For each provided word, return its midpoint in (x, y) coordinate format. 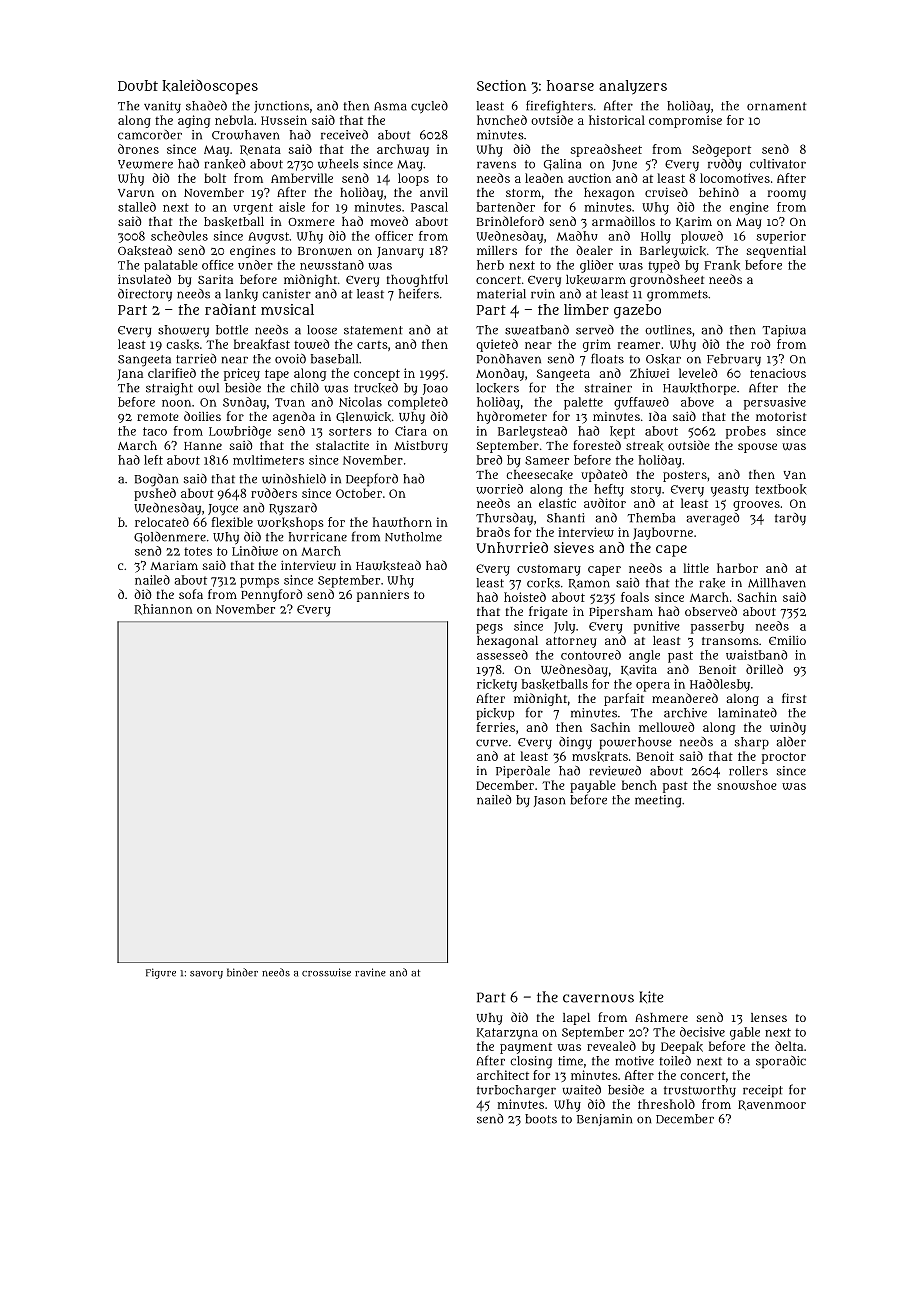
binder (242, 972)
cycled (429, 107)
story (646, 491)
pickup (495, 714)
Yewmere (145, 164)
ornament (777, 106)
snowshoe (747, 785)
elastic (557, 503)
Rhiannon (163, 609)
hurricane (318, 537)
